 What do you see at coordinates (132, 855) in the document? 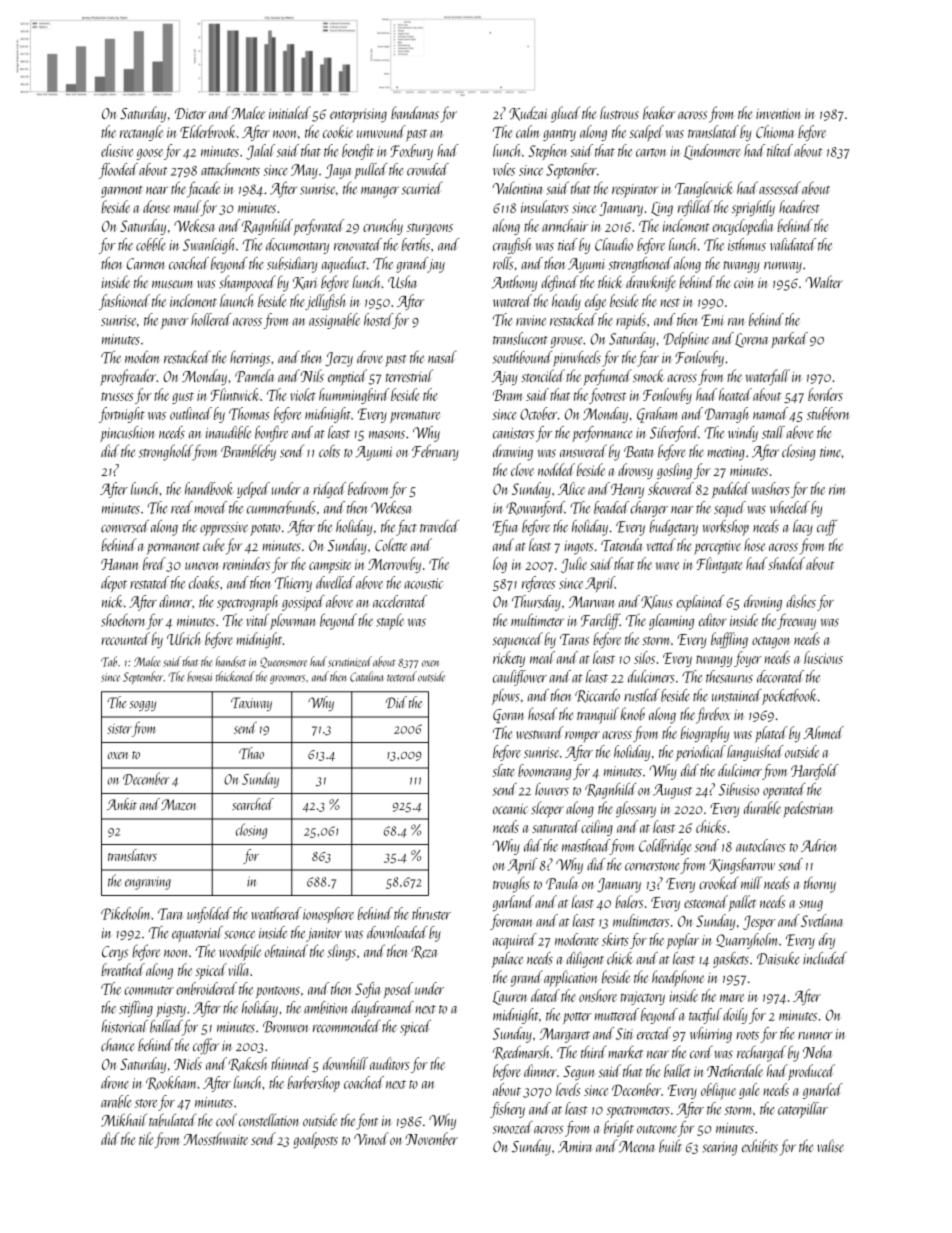
I see `translators` at bounding box center [132, 855].
